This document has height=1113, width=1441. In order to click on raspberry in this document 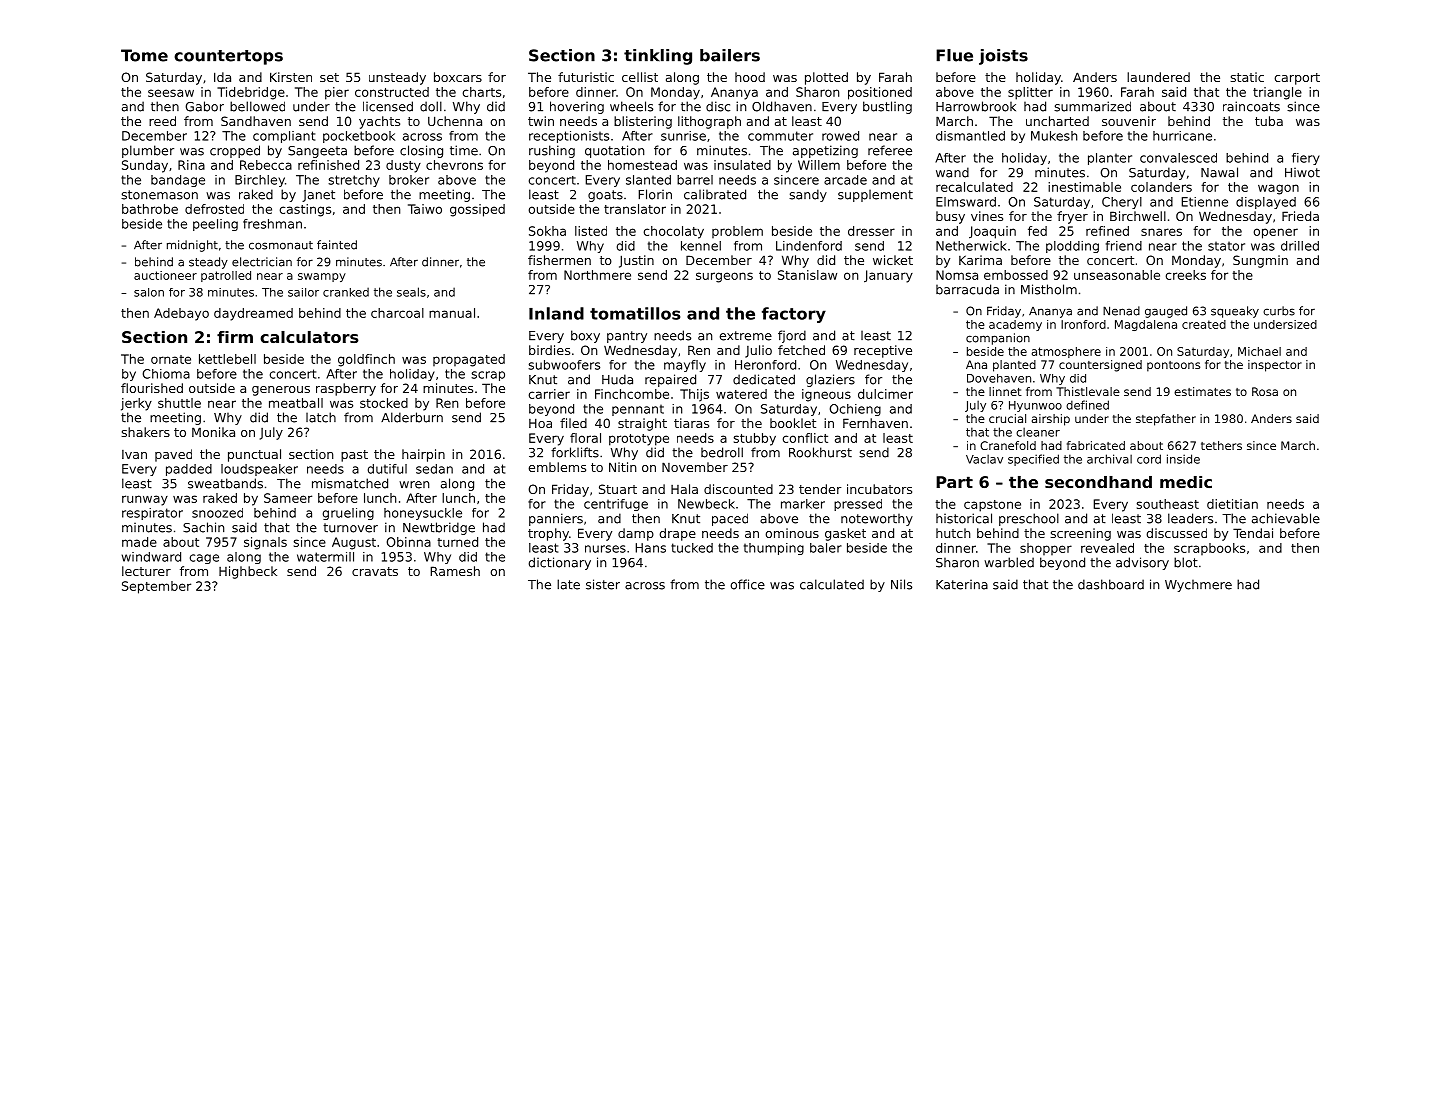, I will do `click(346, 389)`.
